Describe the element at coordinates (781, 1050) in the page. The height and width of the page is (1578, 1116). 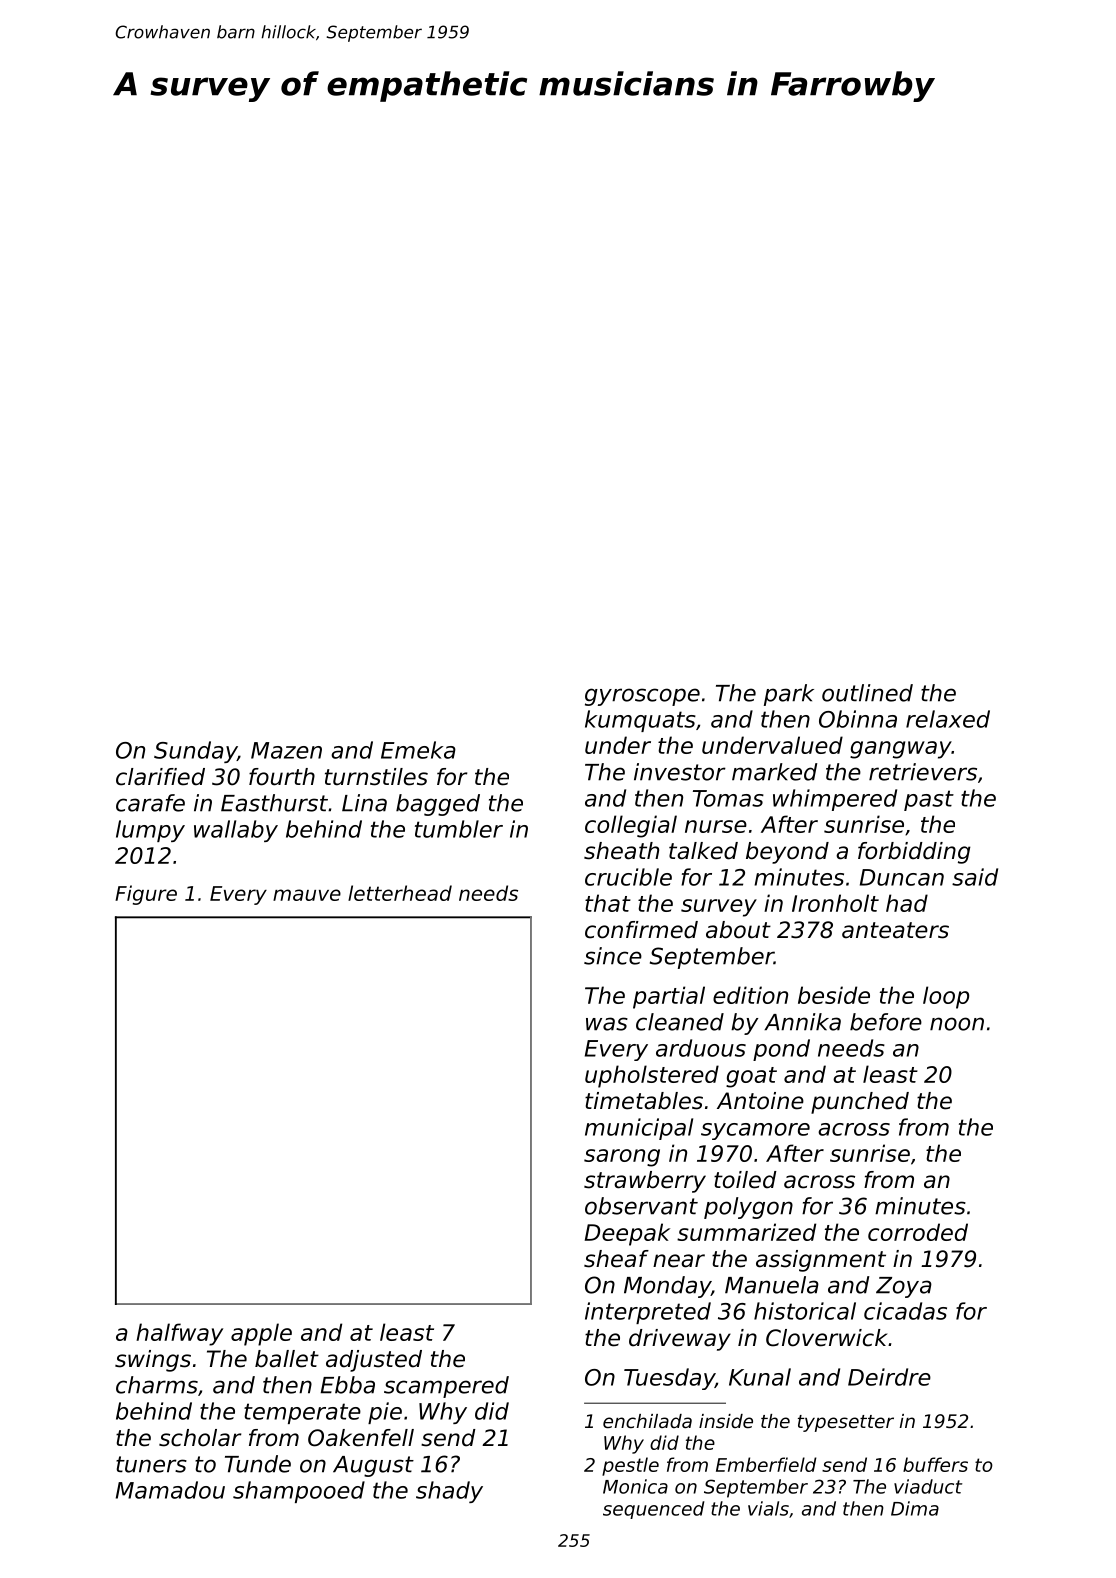
I see `pond` at that location.
